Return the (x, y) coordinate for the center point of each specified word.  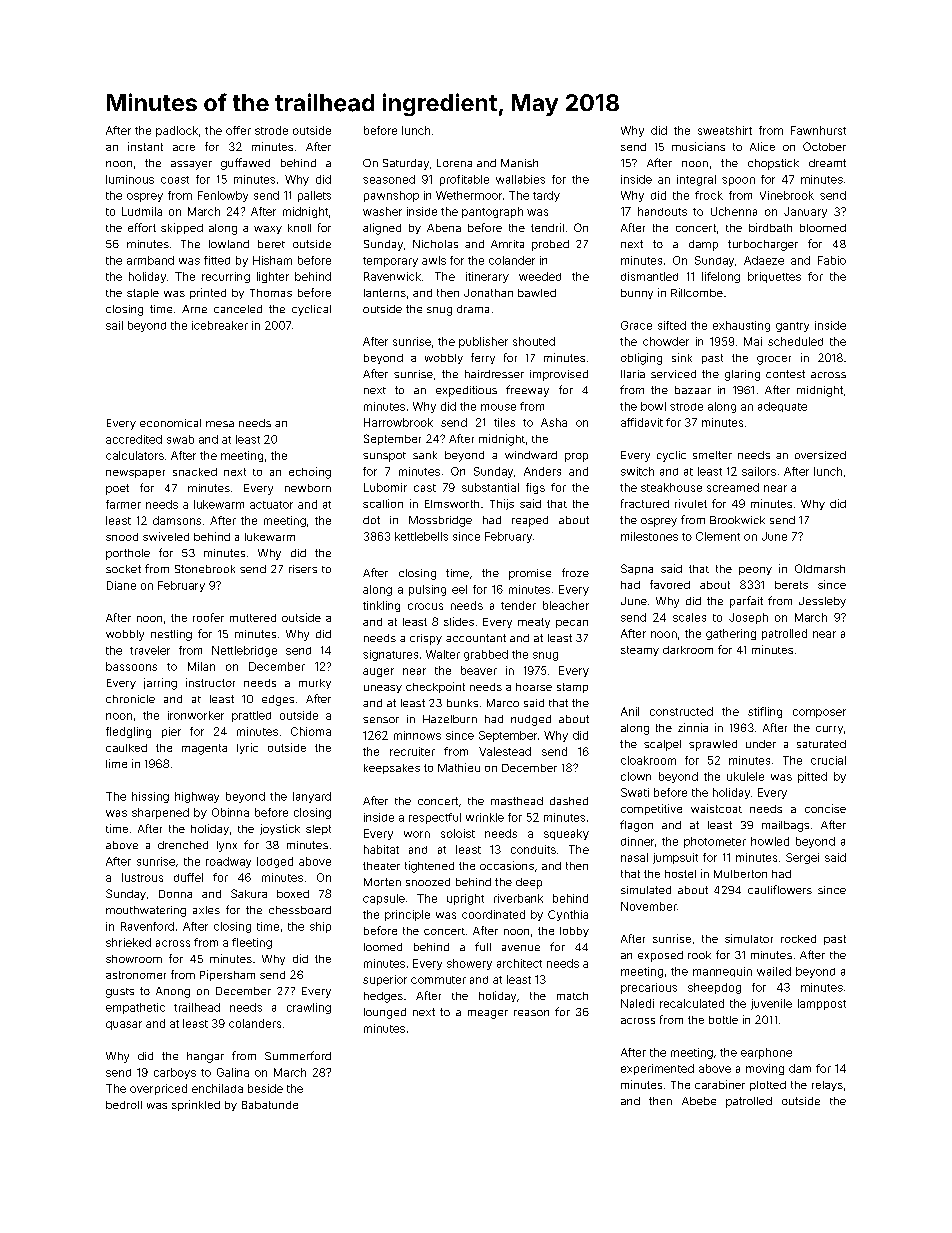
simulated (646, 890)
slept (318, 830)
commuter (438, 980)
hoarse (534, 687)
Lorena (454, 163)
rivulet (691, 503)
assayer (191, 165)
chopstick (773, 164)
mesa (220, 424)
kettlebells (421, 536)
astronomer (136, 975)
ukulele (745, 776)
